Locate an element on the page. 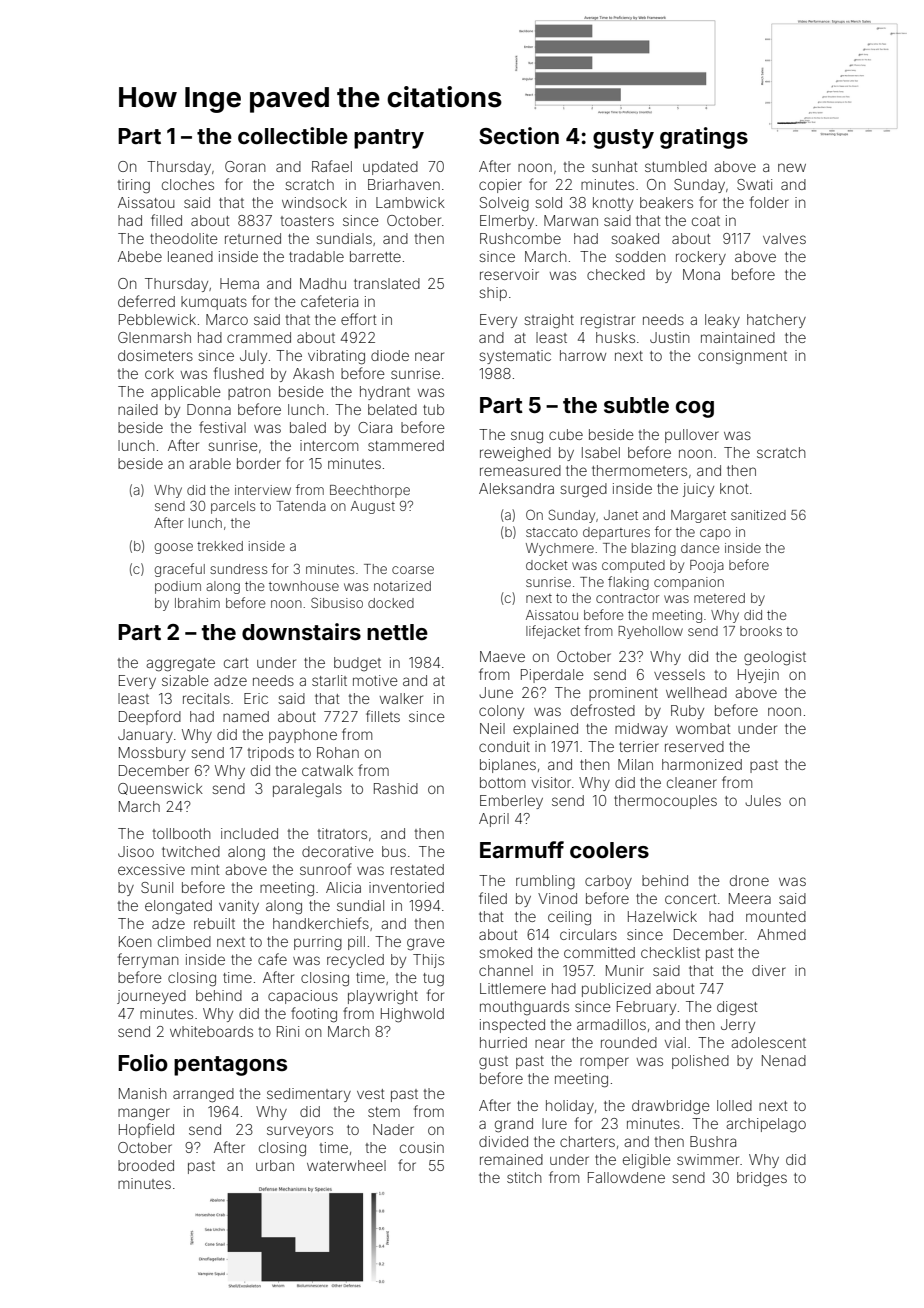  Deepford is located at coordinates (150, 717).
